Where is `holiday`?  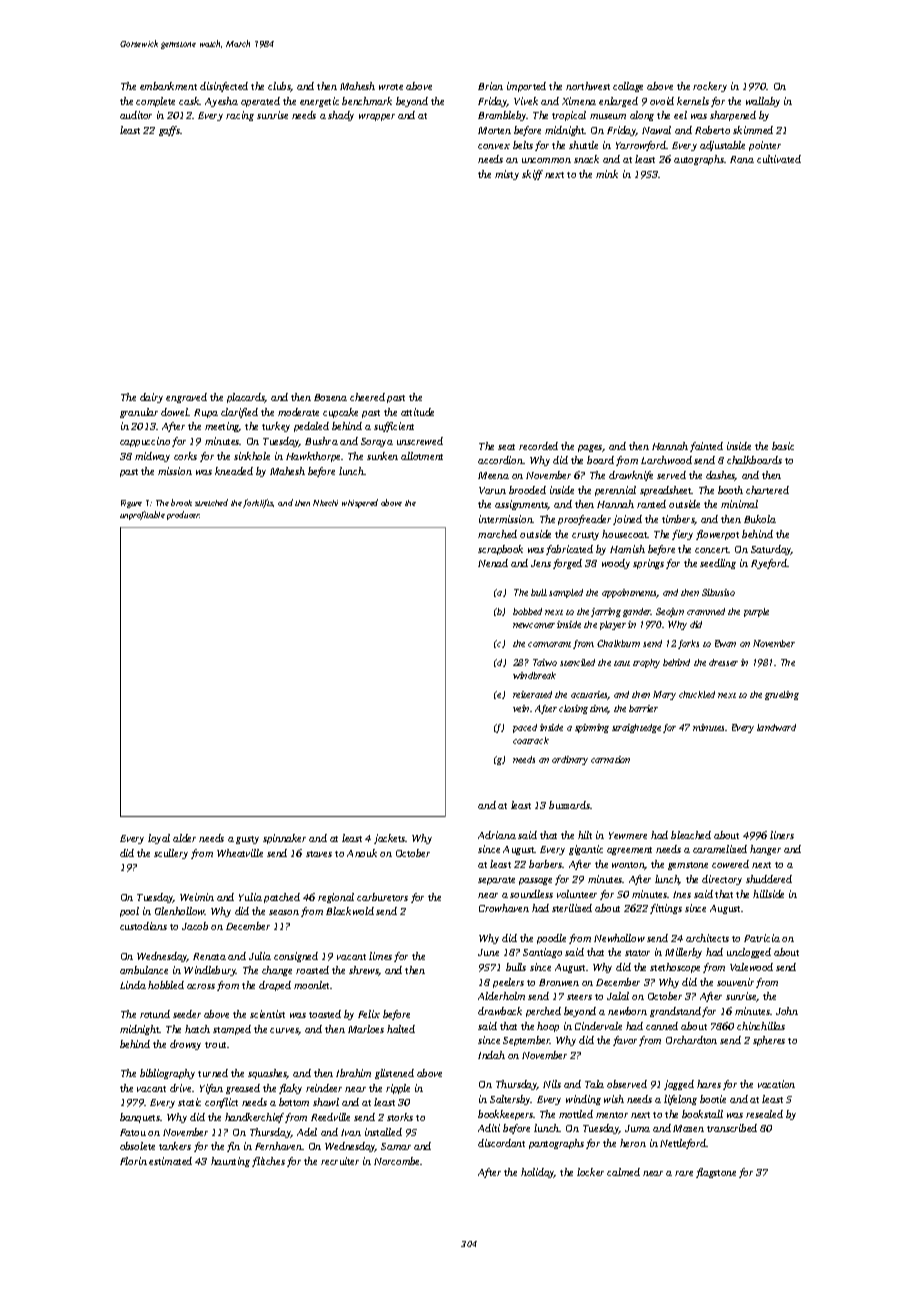 holiday is located at coordinates (538, 1173).
